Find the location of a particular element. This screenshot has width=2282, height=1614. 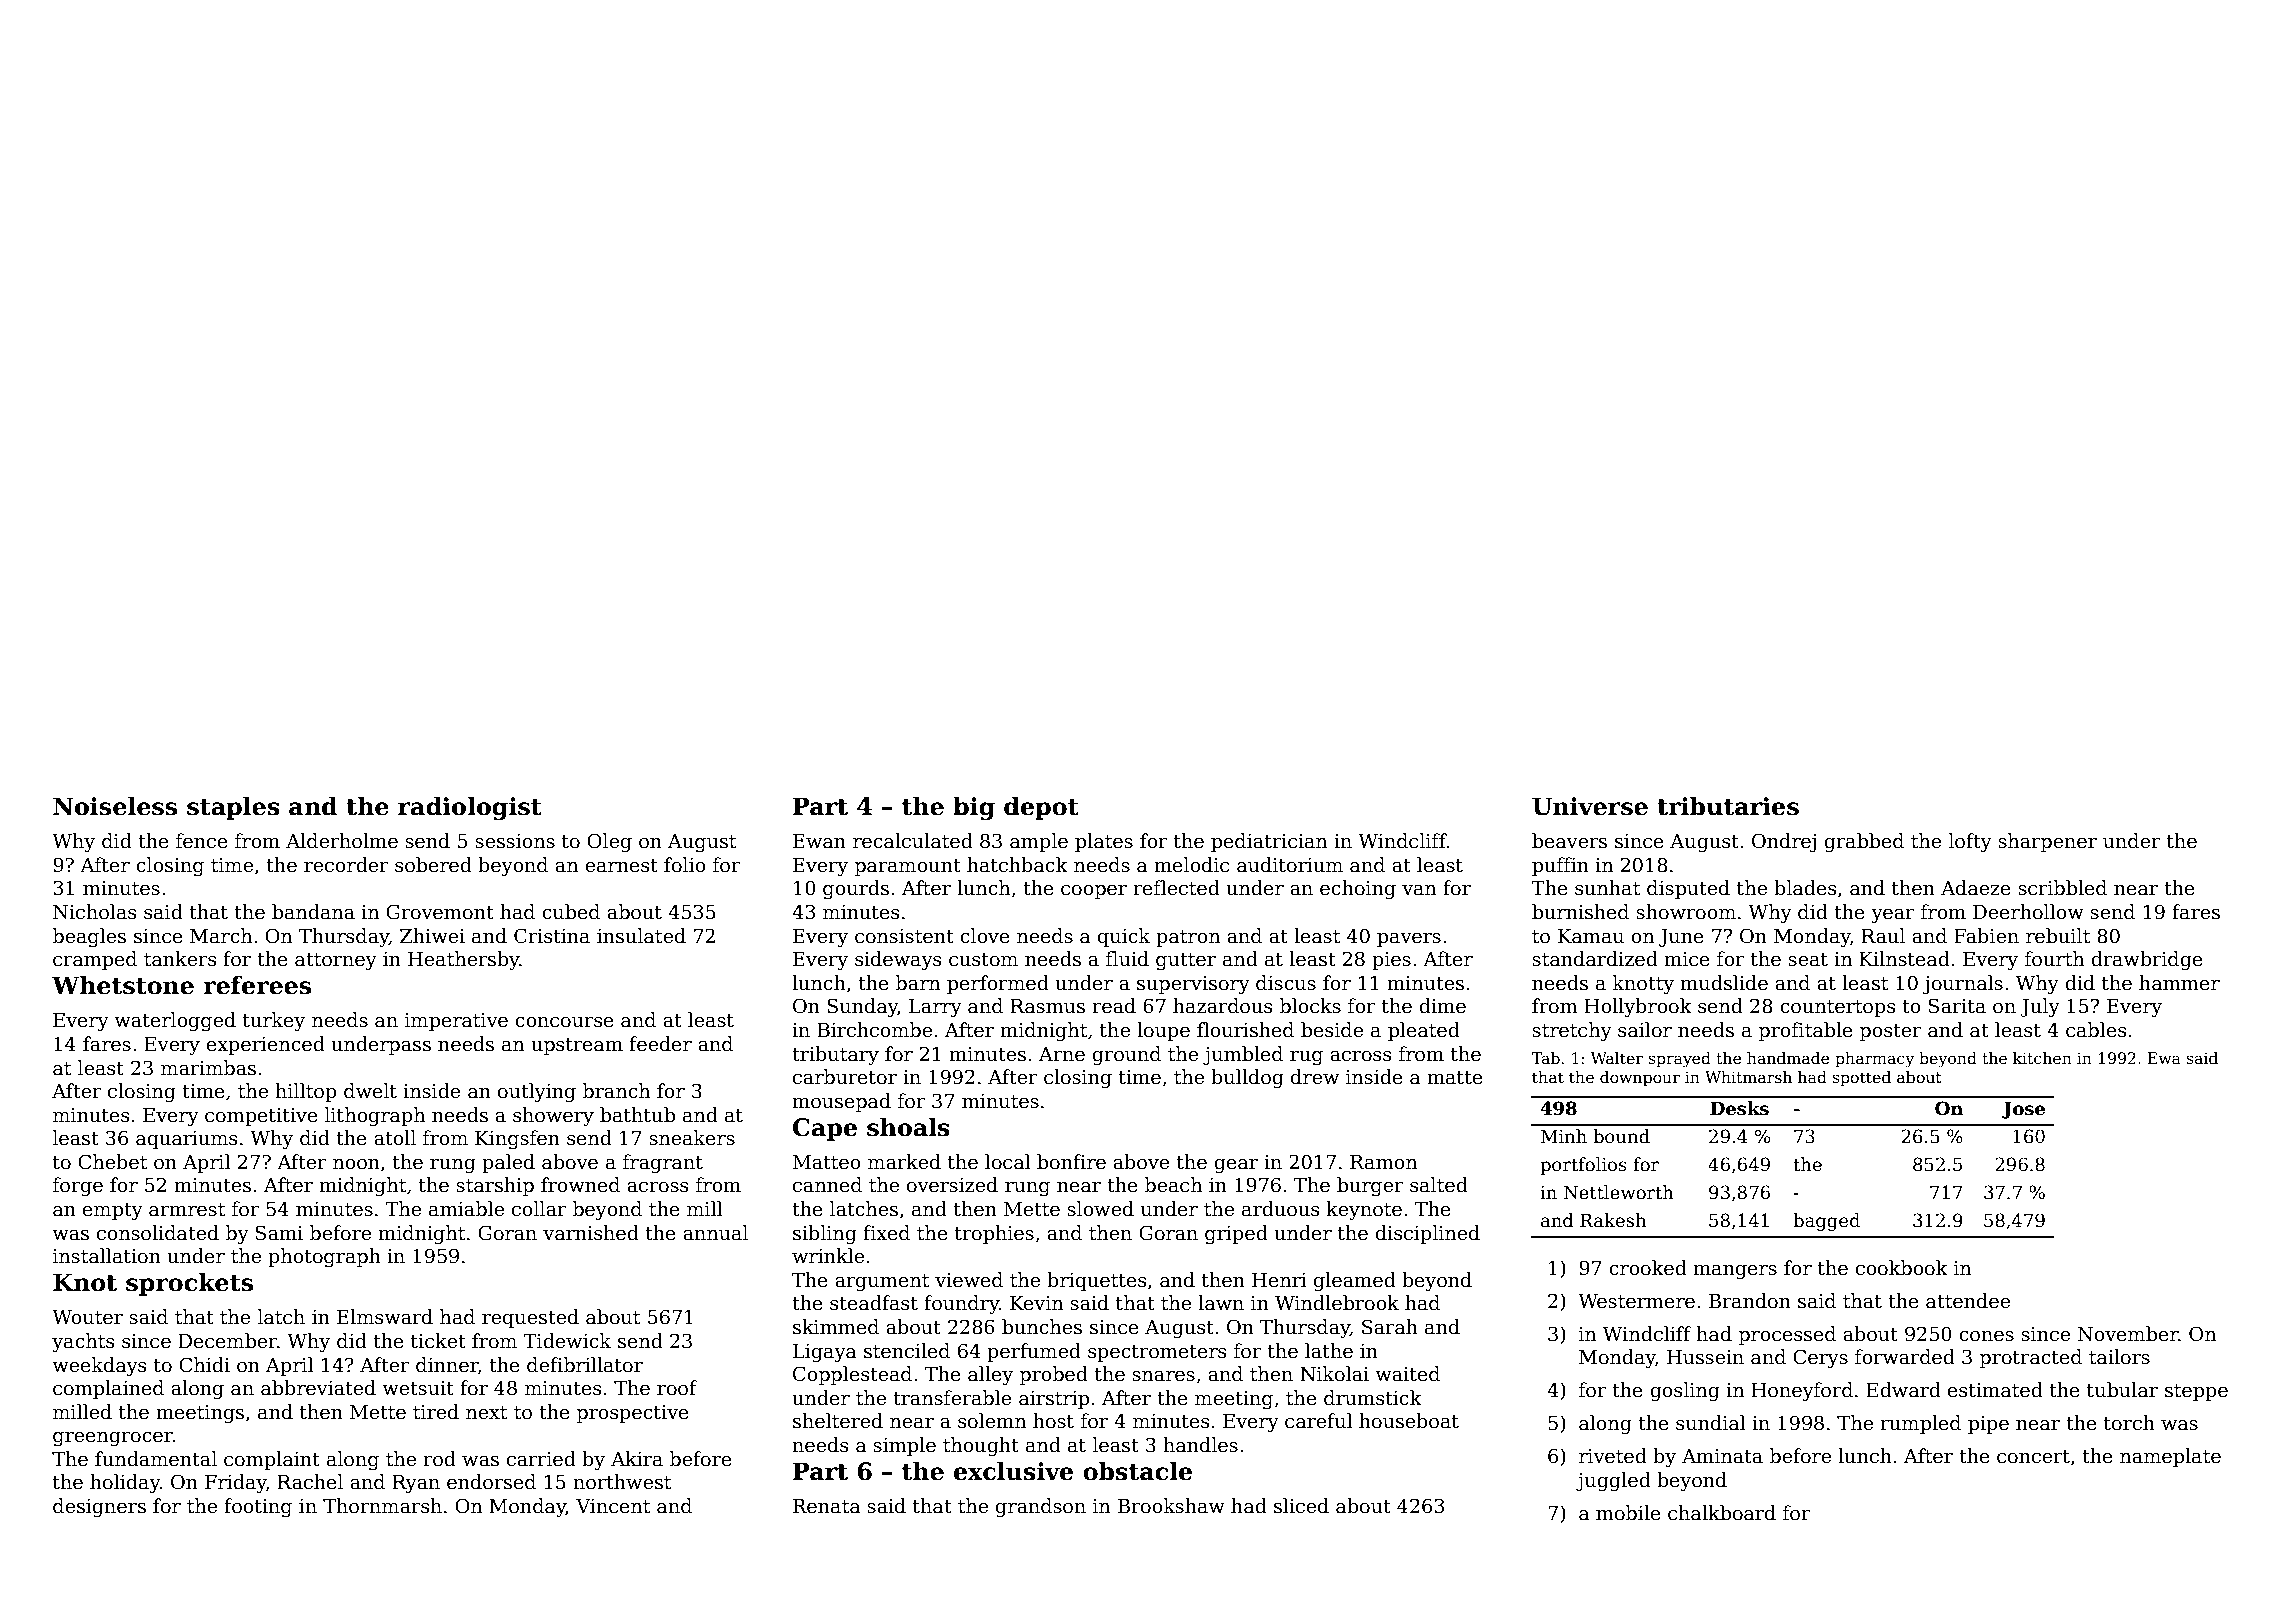

ticket is located at coordinates (438, 1341).
